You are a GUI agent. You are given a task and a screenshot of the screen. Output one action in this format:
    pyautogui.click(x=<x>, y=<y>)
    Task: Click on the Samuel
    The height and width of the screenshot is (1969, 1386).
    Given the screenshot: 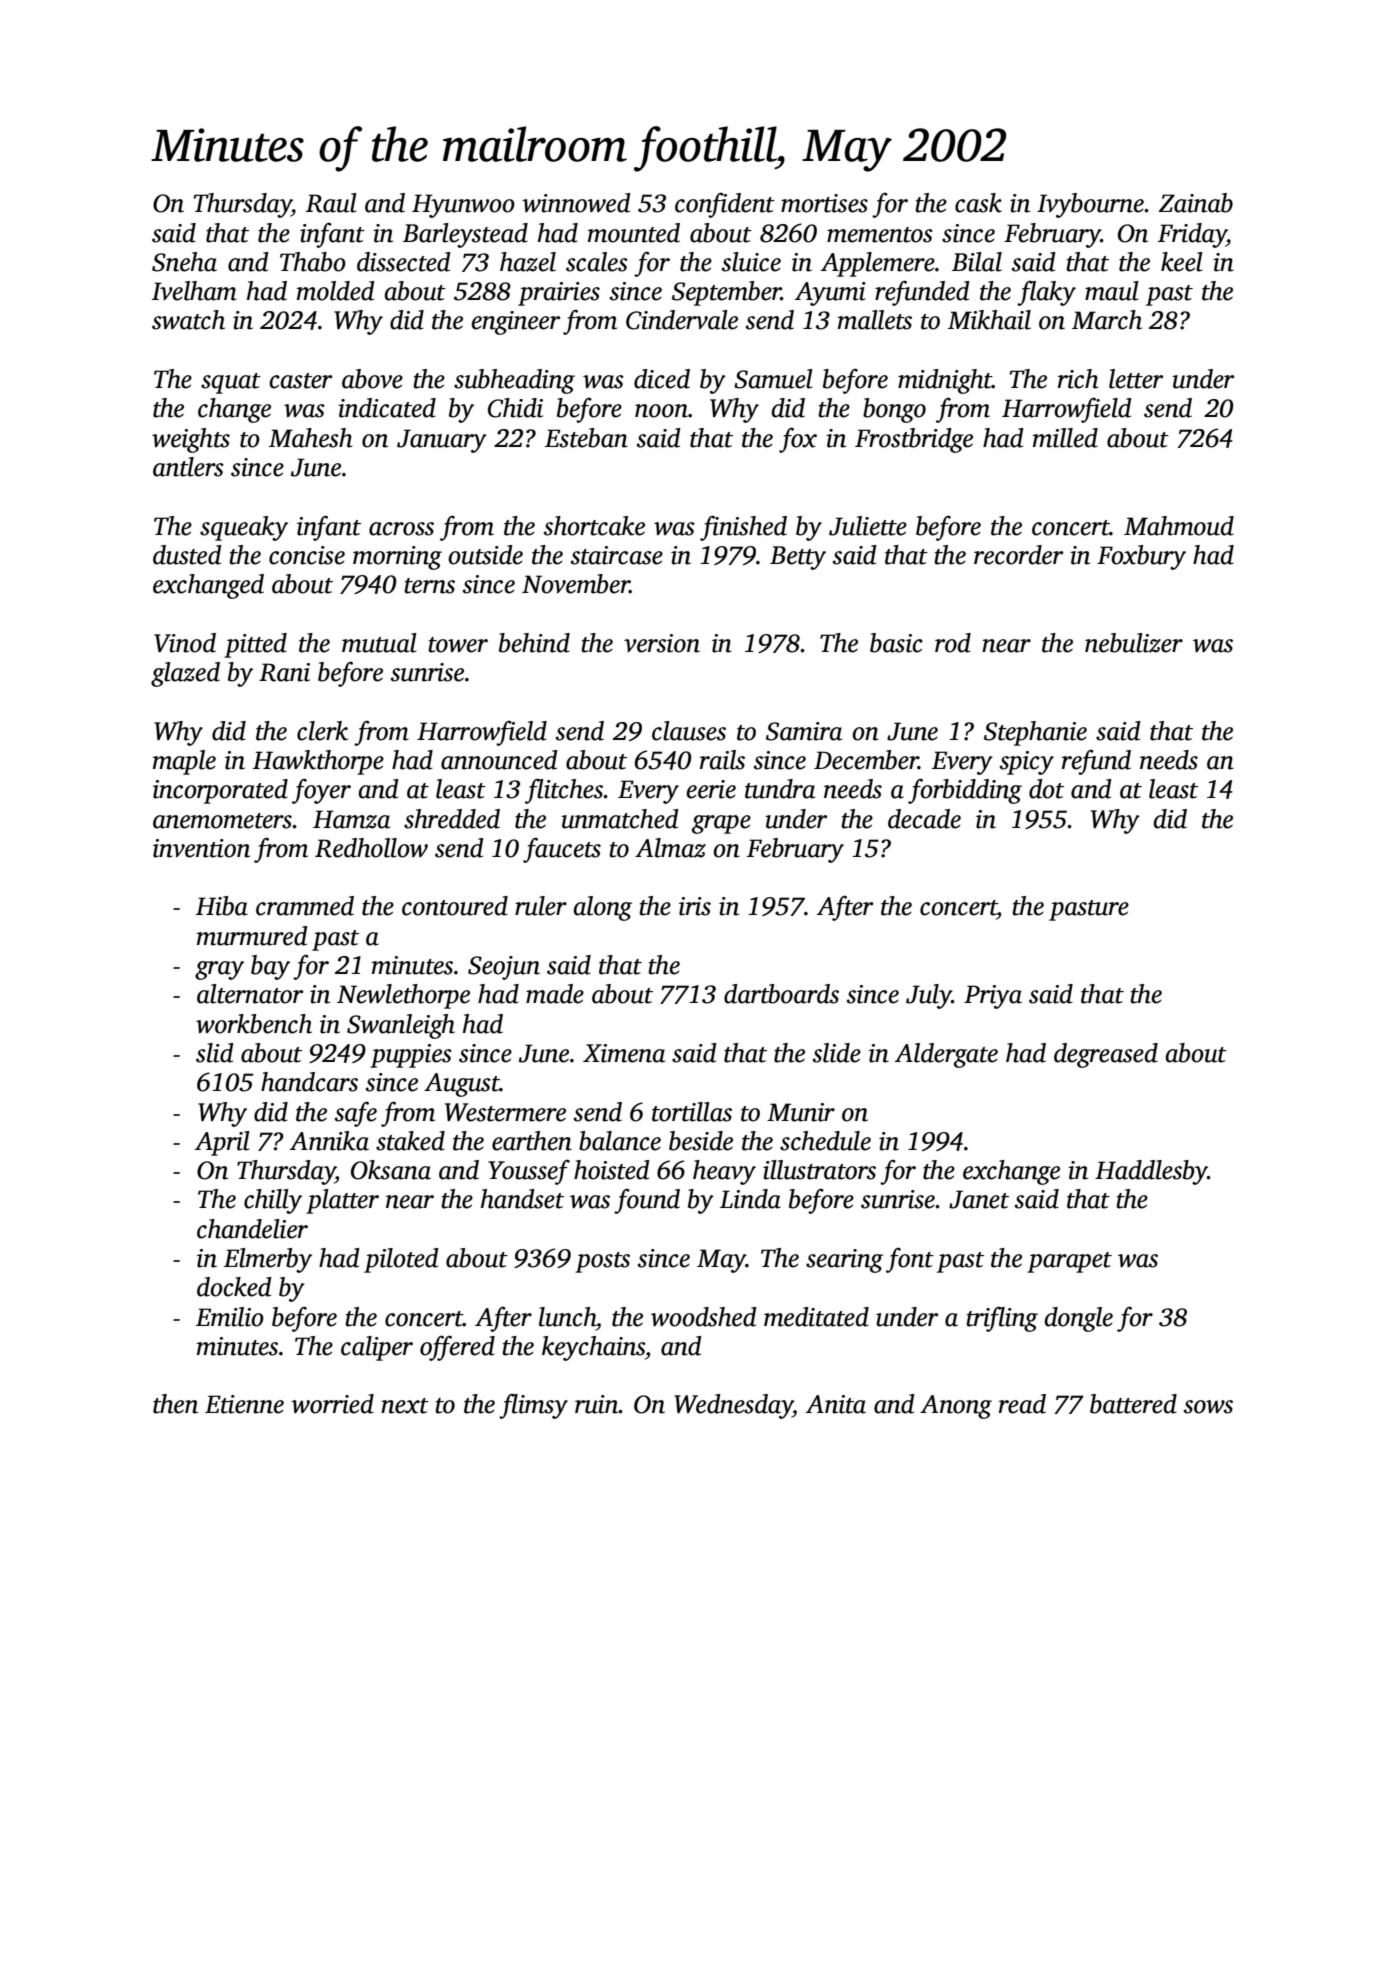 What is the action you would take?
    pyautogui.click(x=773, y=379)
